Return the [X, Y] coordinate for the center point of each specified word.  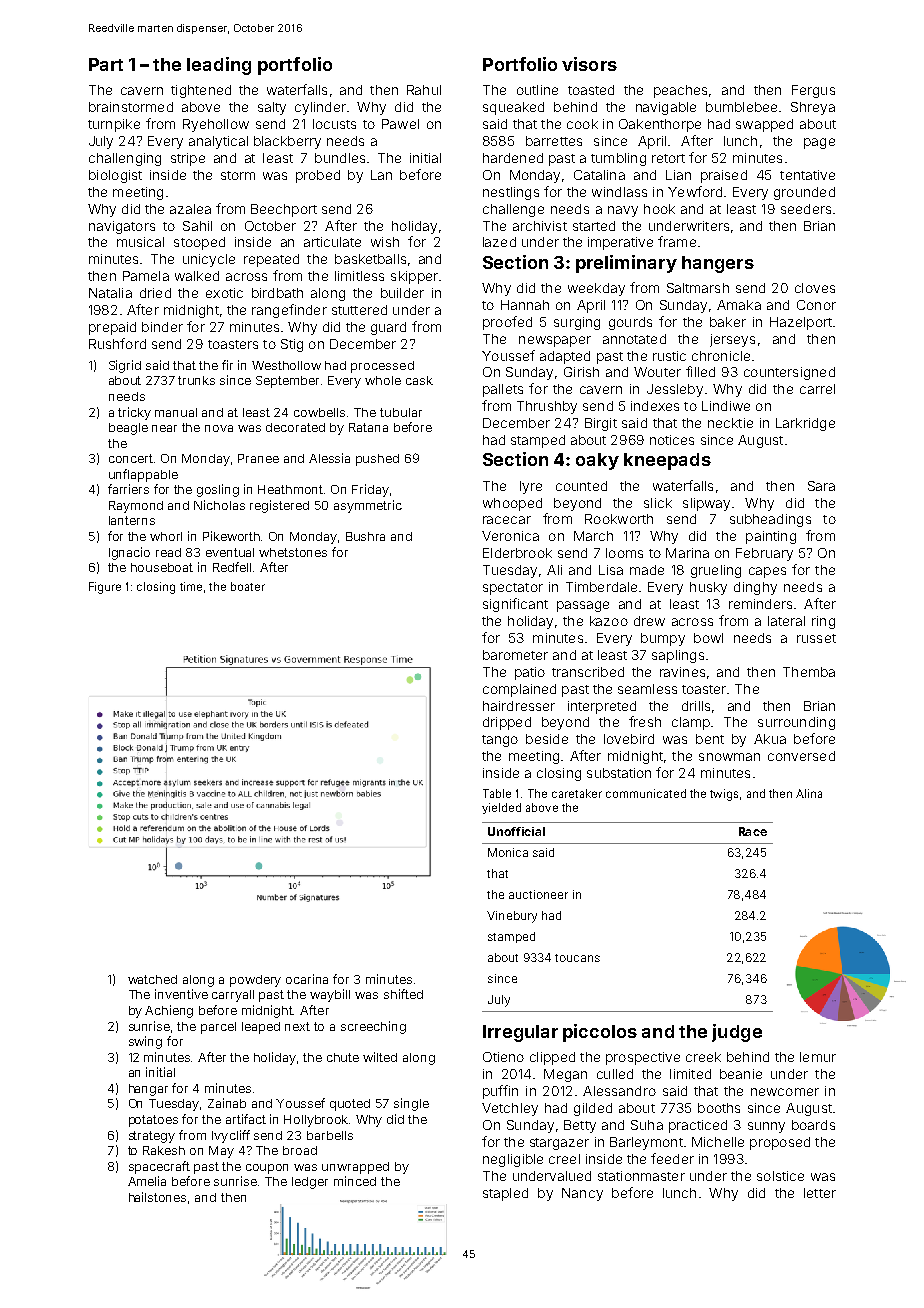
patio [530, 673]
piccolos [600, 1033]
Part [106, 64]
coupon [267, 1169]
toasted [591, 90]
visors [589, 64]
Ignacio [129, 553]
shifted [403, 994]
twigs [724, 795]
